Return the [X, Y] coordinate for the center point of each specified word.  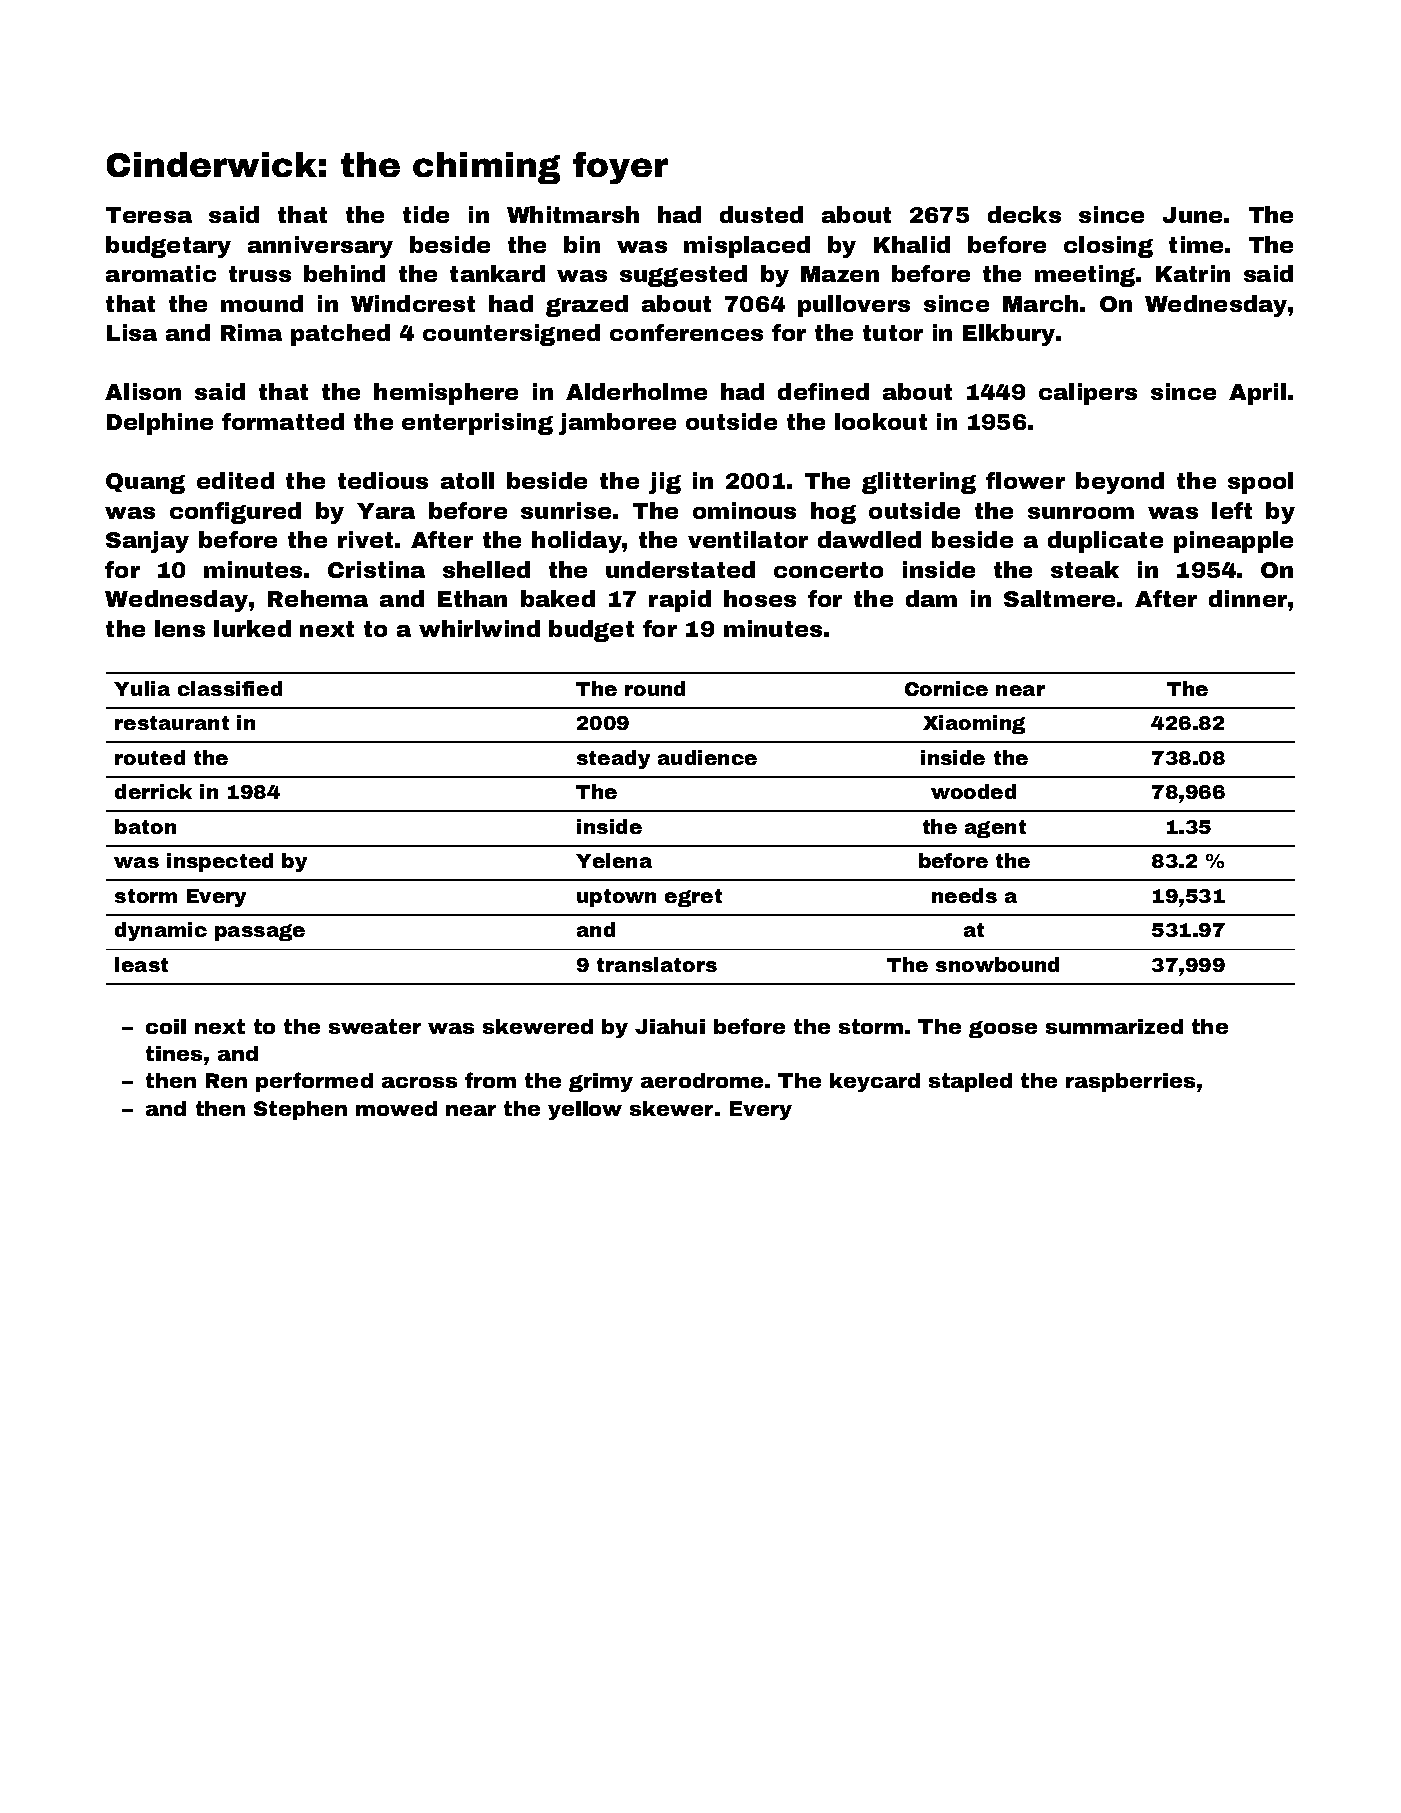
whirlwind [479, 628]
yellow [585, 1110]
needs [964, 895]
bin [582, 244]
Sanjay [147, 542]
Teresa [149, 215]
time [1196, 244]
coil [166, 1026]
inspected [220, 862]
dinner [1248, 598]
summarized [1114, 1026]
